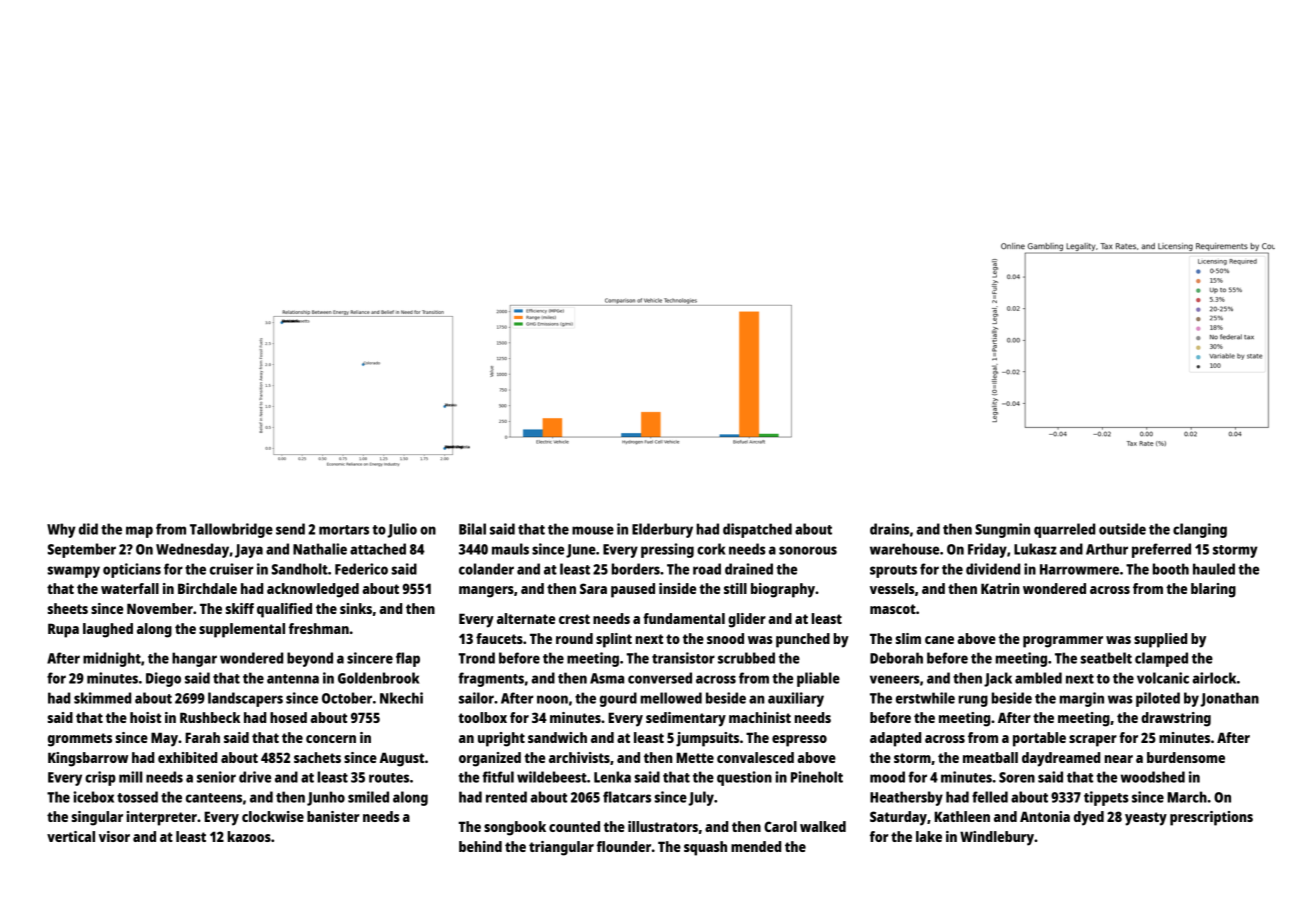 Image resolution: width=1308 pixels, height=924 pixels. What do you see at coordinates (1160, 640) in the page?
I see `supplied` at bounding box center [1160, 640].
